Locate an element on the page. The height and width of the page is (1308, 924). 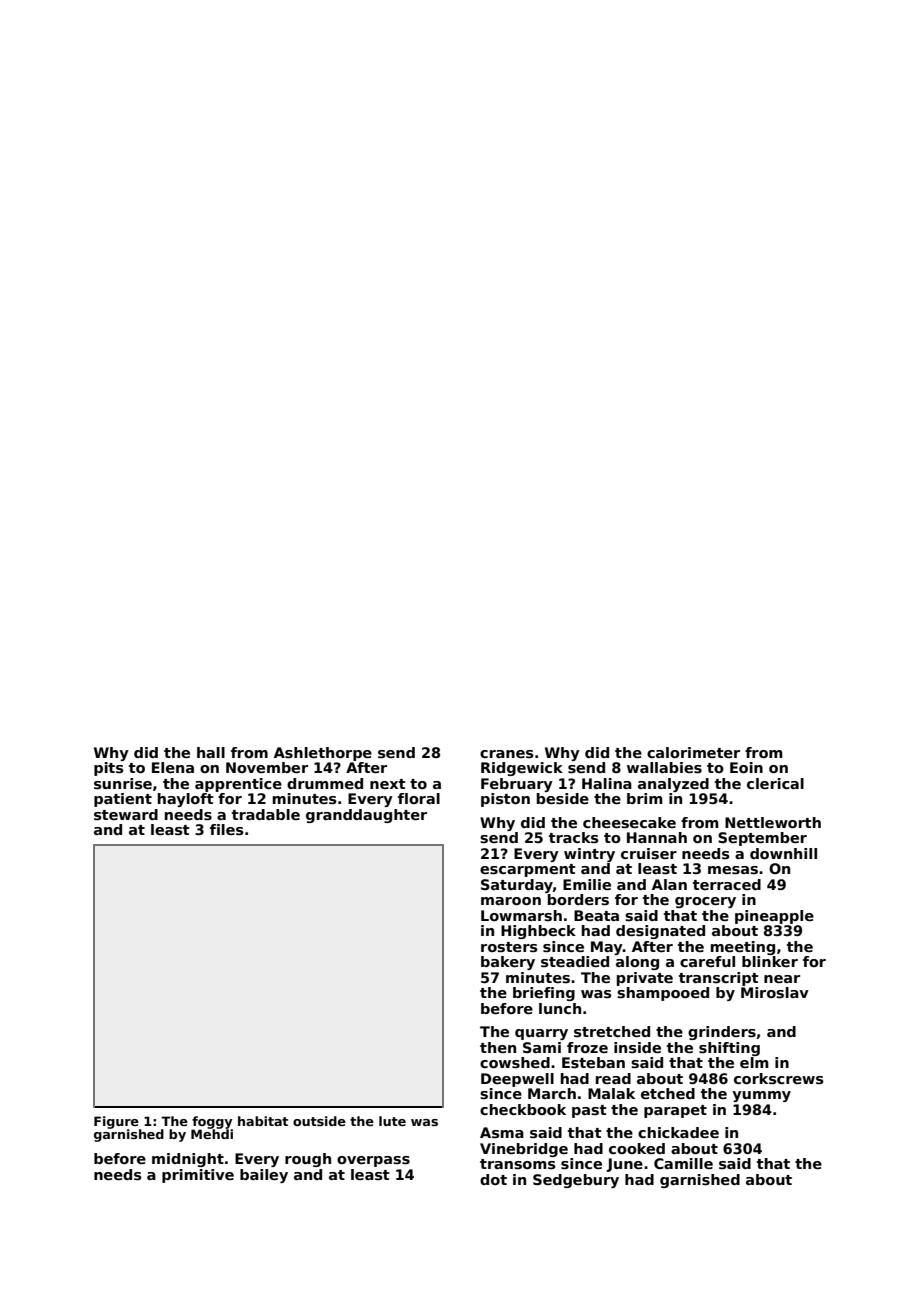
then is located at coordinates (498, 1047).
